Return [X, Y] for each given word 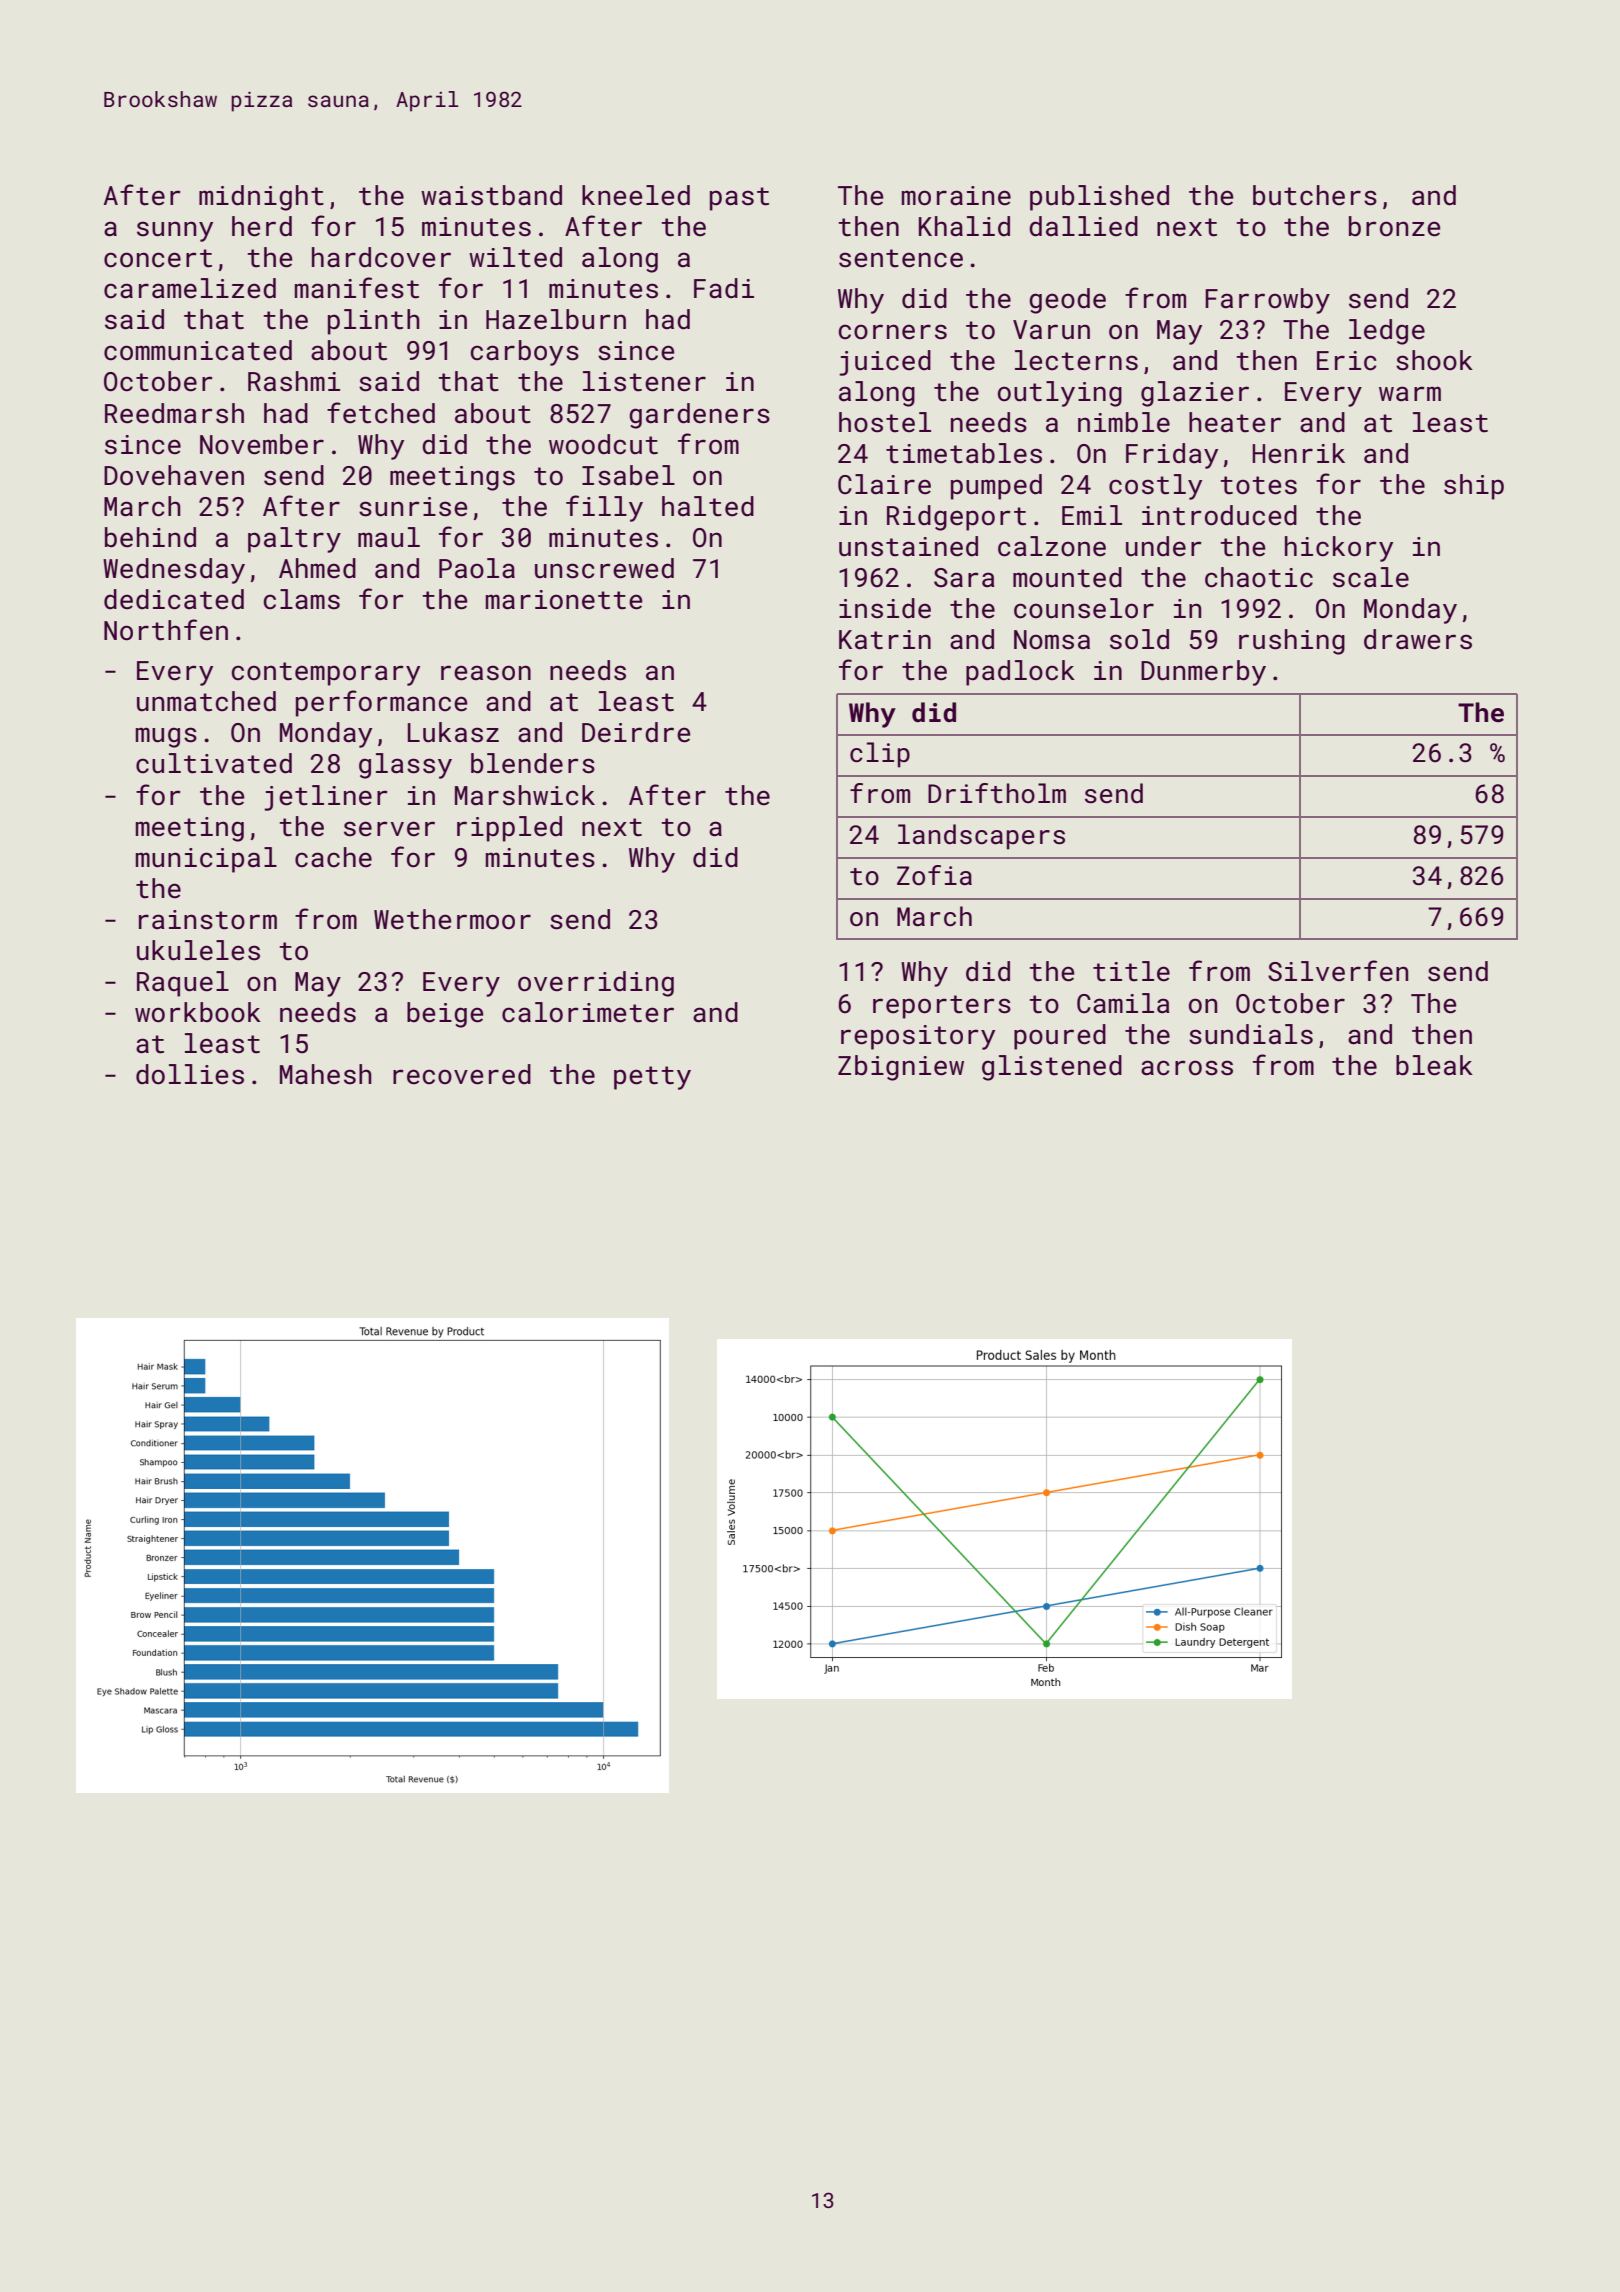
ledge [1387, 332]
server [389, 829]
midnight [261, 198]
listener [644, 381]
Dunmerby [1203, 673]
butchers [1315, 195]
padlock [1020, 673]
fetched [381, 413]
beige [445, 1015]
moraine [956, 196]
